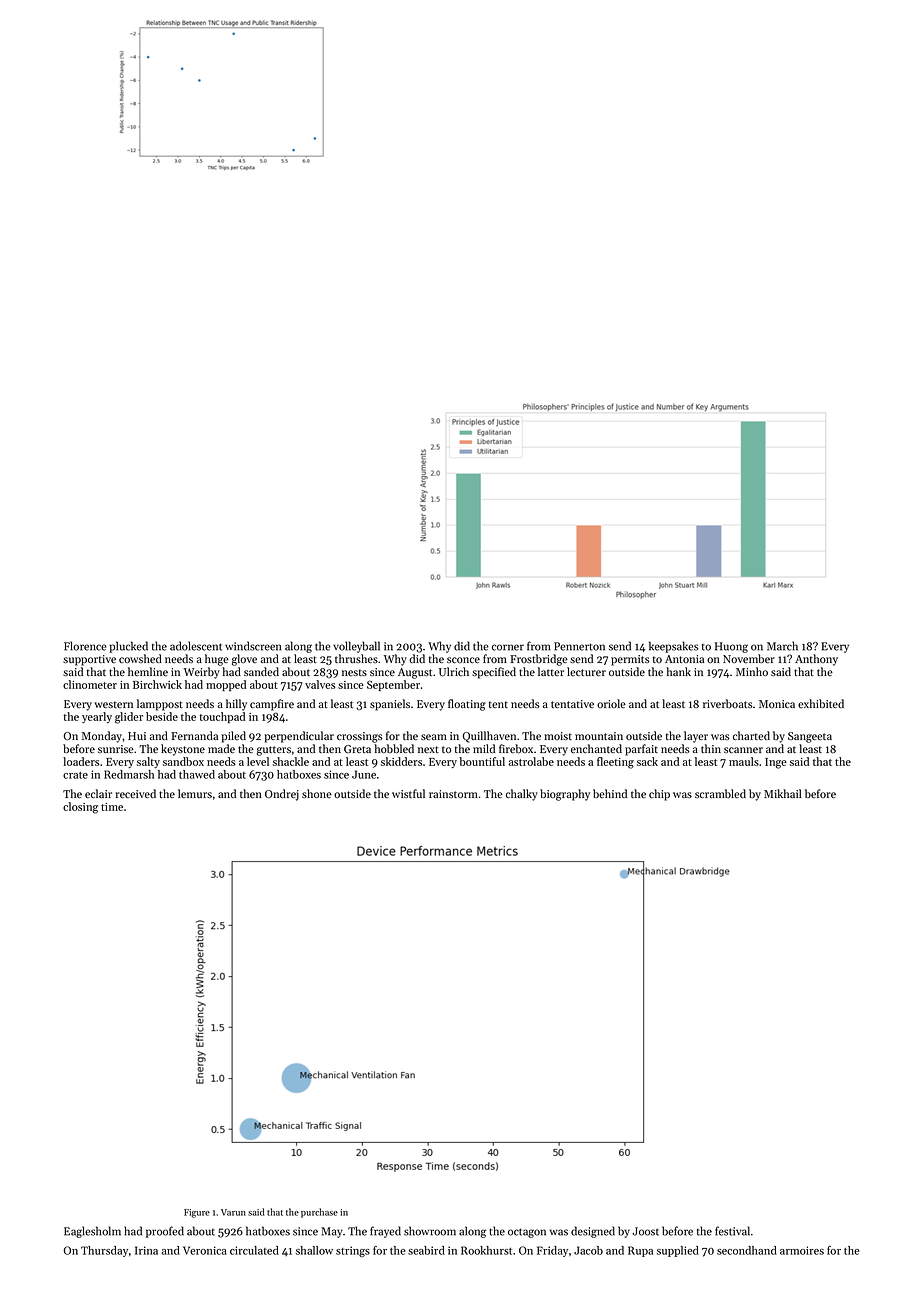 The height and width of the page is (1308, 924). I want to click on chalky, so click(522, 795).
